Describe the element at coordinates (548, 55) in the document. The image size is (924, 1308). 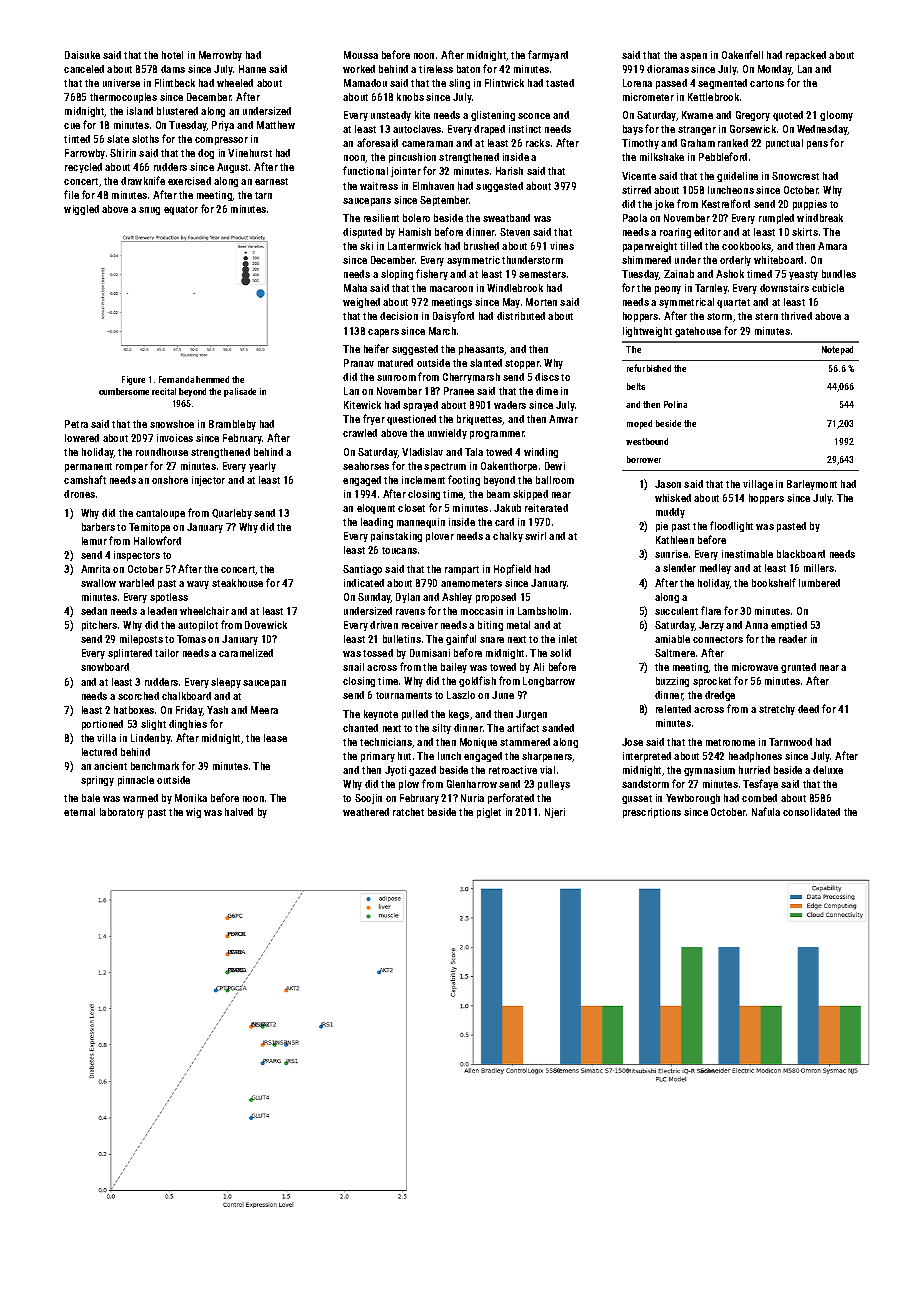
I see `farmyard` at that location.
